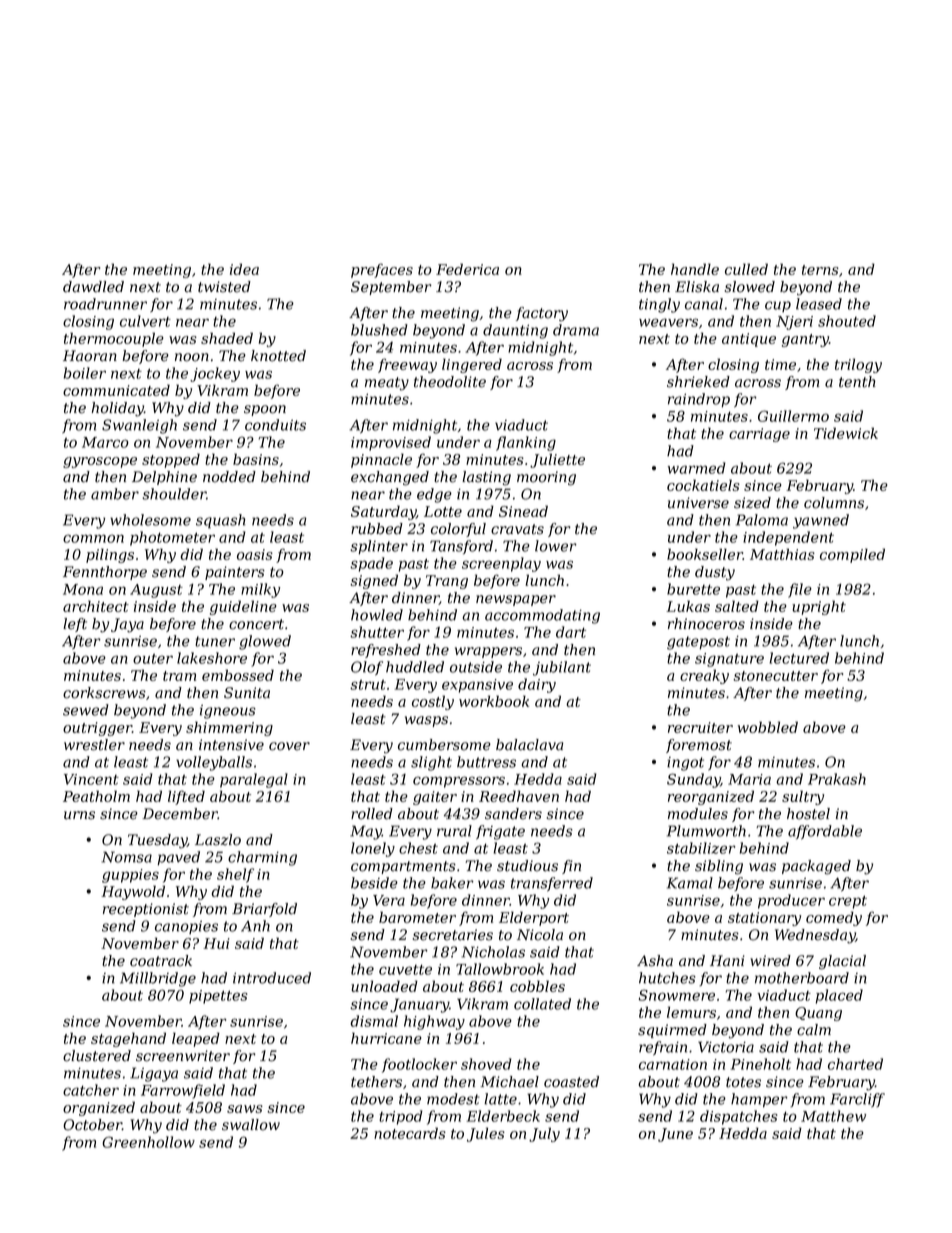 The height and width of the document is (1233, 952). What do you see at coordinates (391, 288) in the document?
I see `September` at bounding box center [391, 288].
